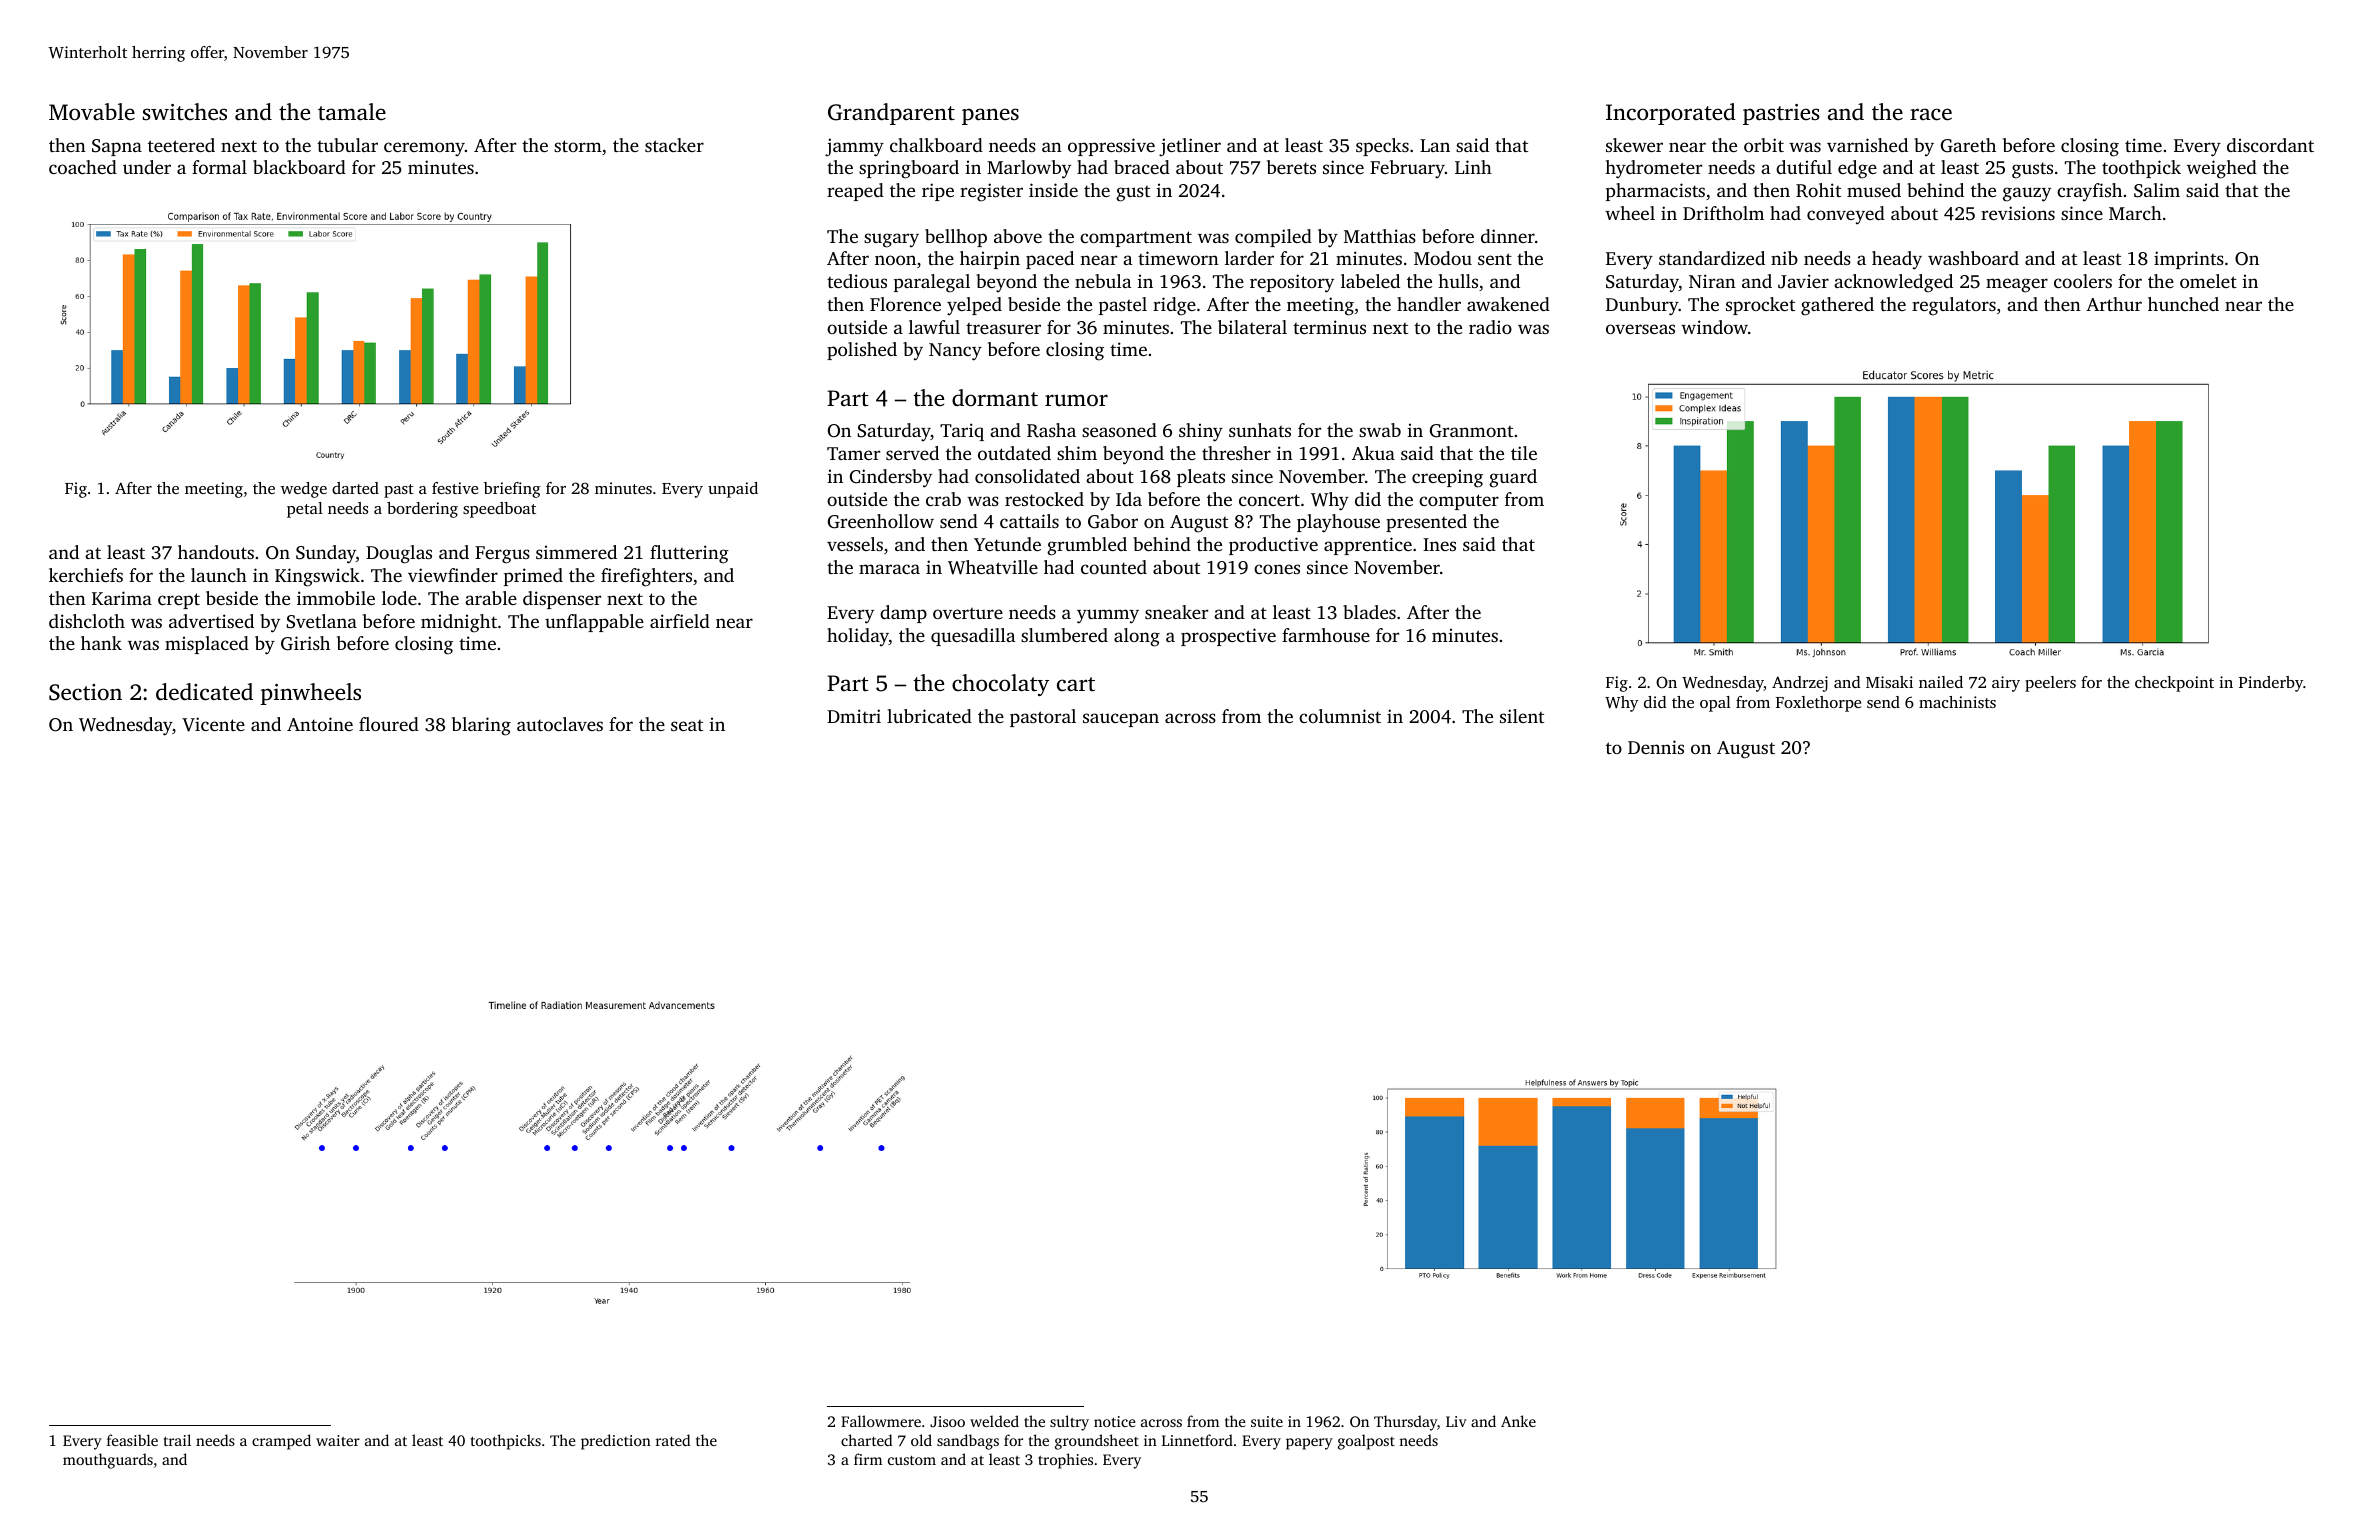 The height and width of the image is (1540, 2380). What do you see at coordinates (1968, 145) in the image?
I see `Gareth` at bounding box center [1968, 145].
